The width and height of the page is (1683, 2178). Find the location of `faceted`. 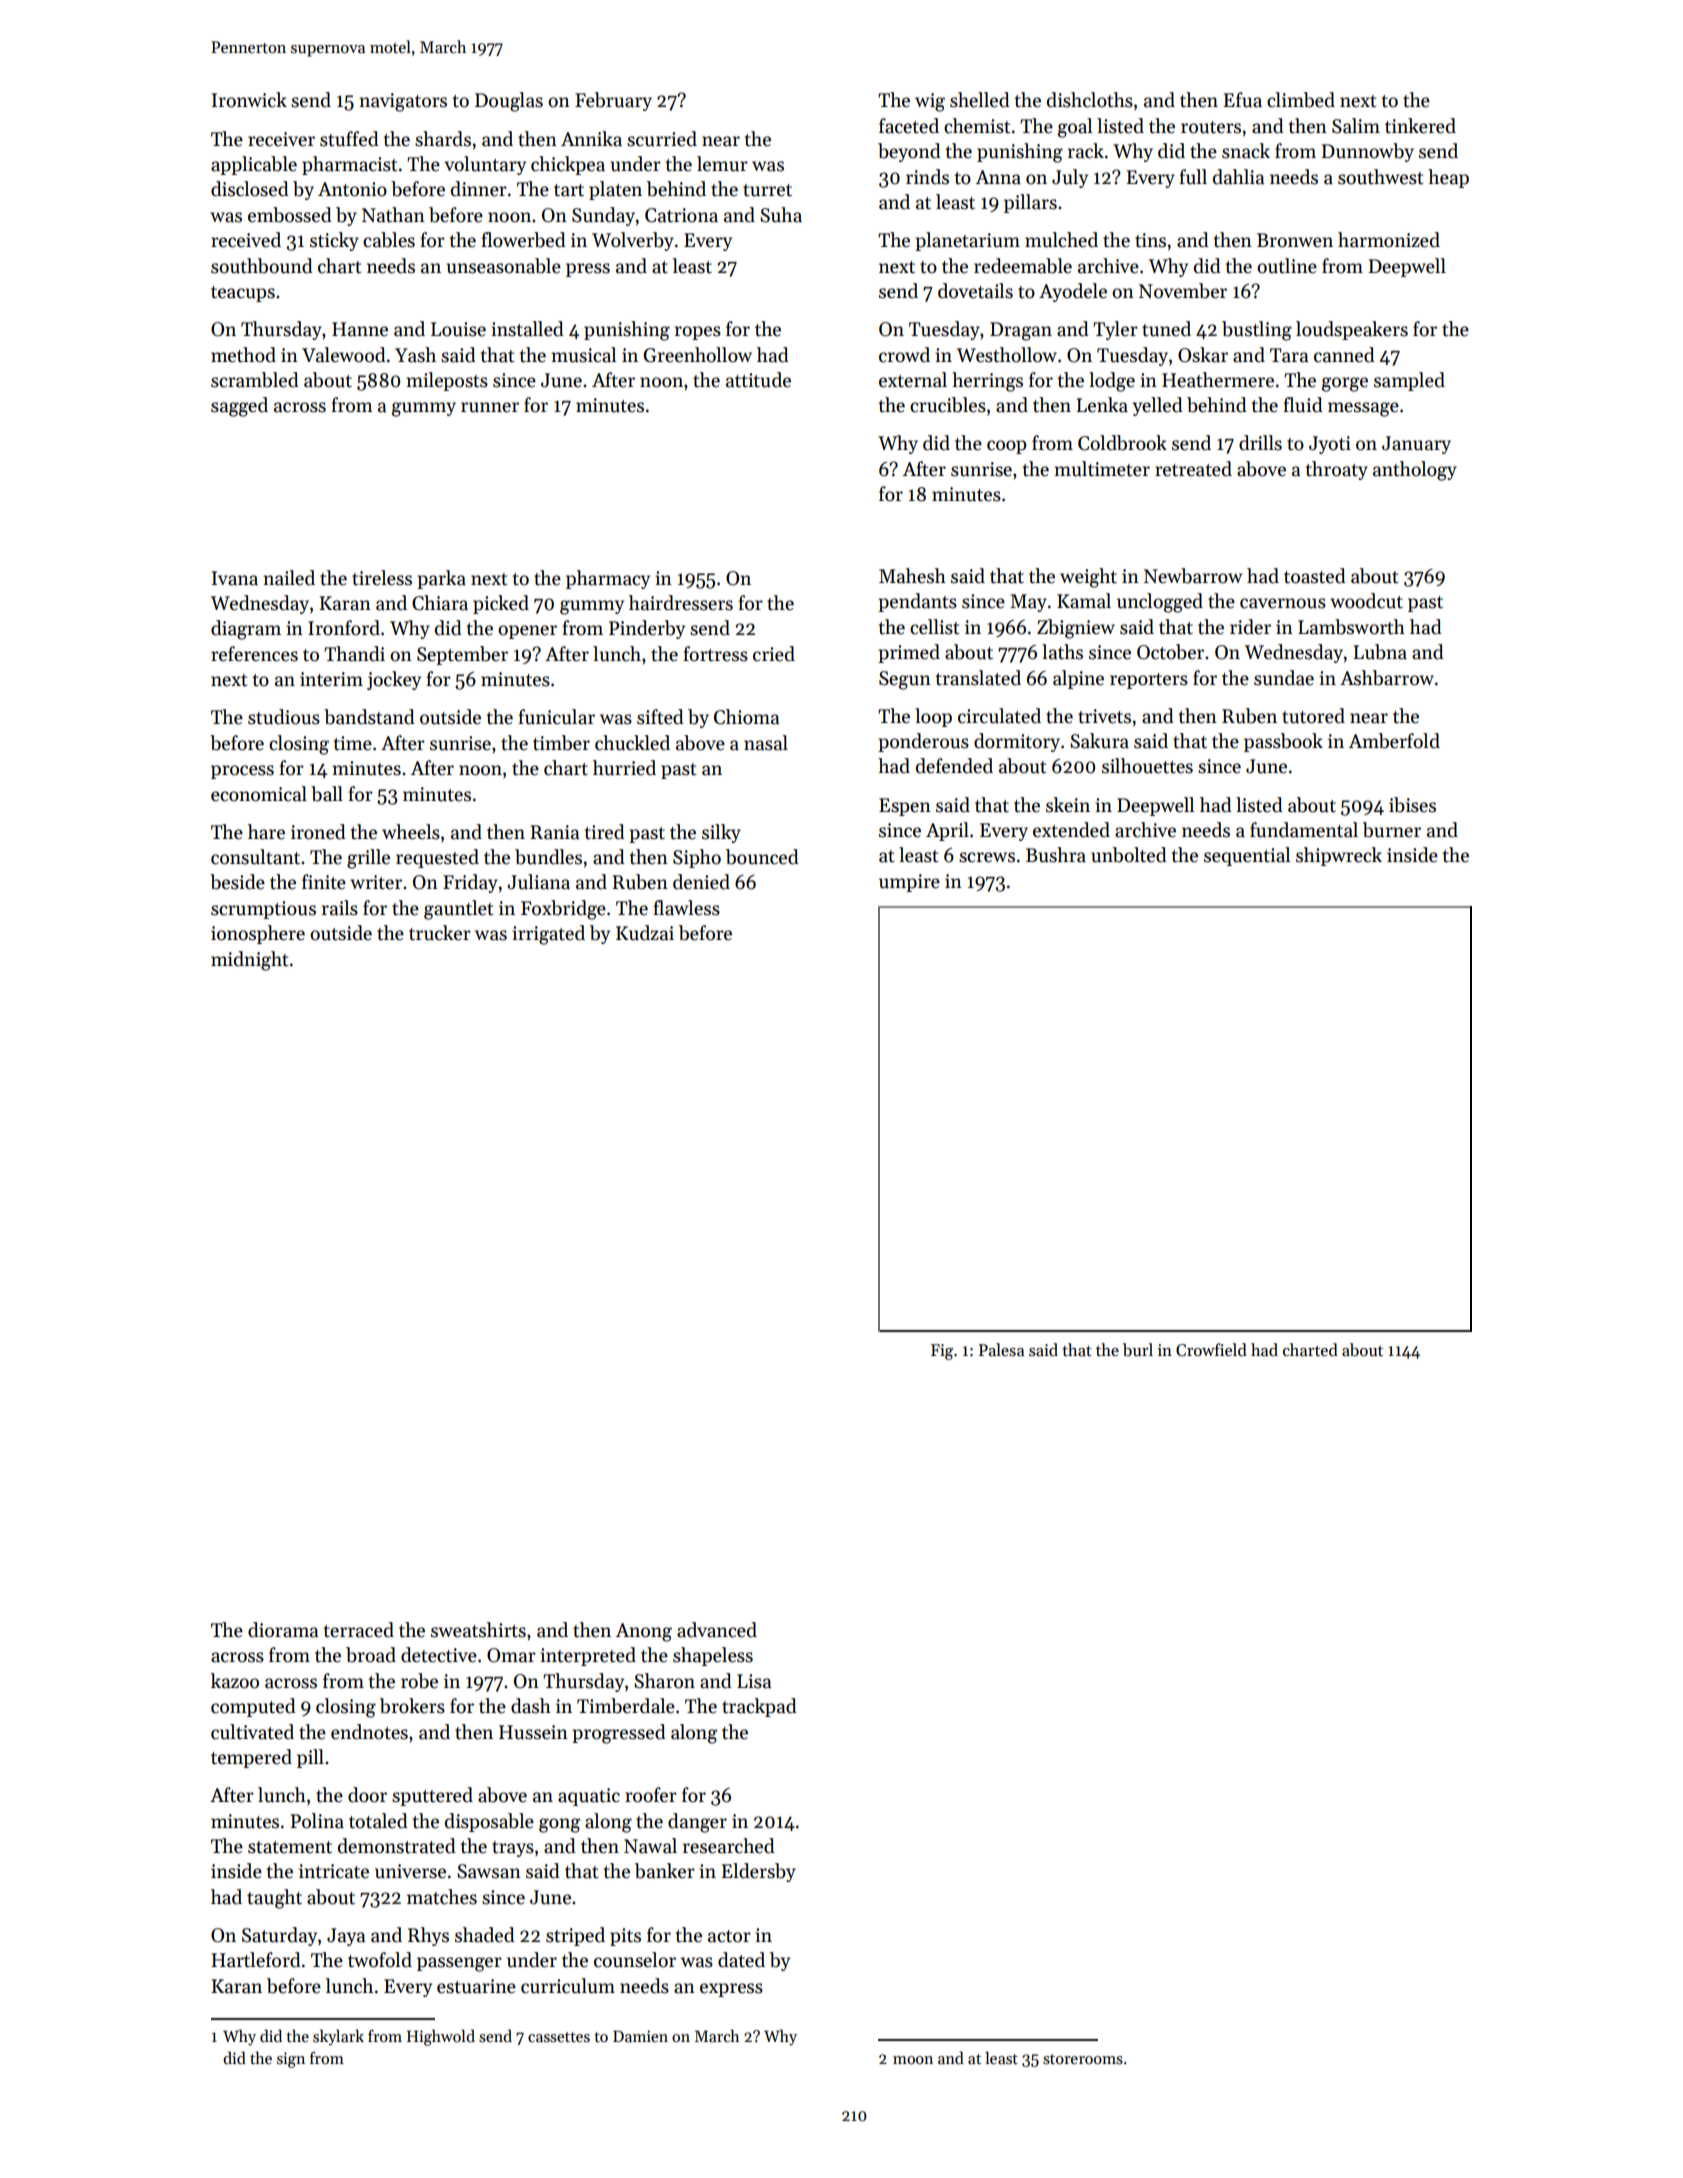

faceted is located at coordinates (909, 126).
